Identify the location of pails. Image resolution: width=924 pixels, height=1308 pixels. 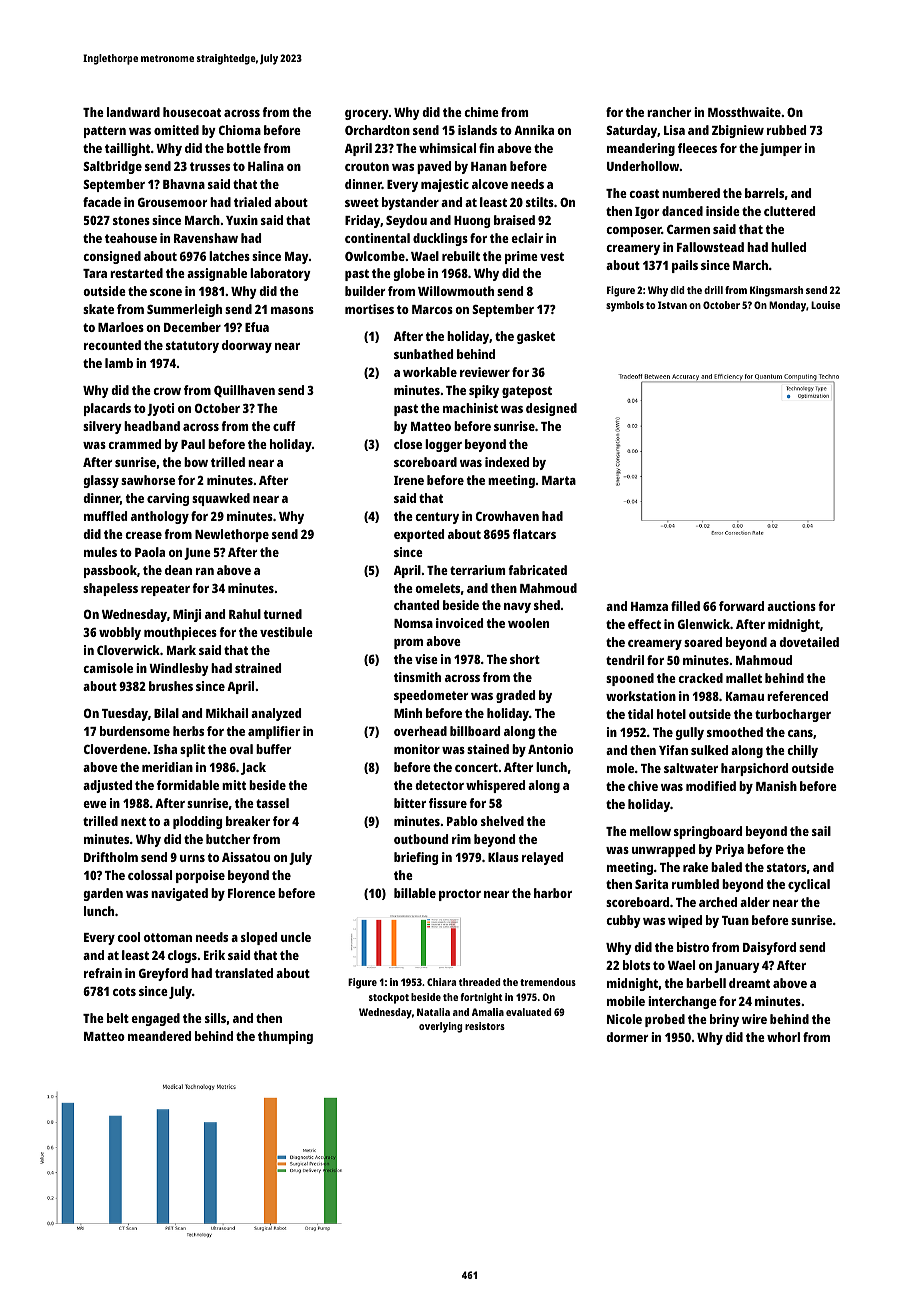
(685, 266).
